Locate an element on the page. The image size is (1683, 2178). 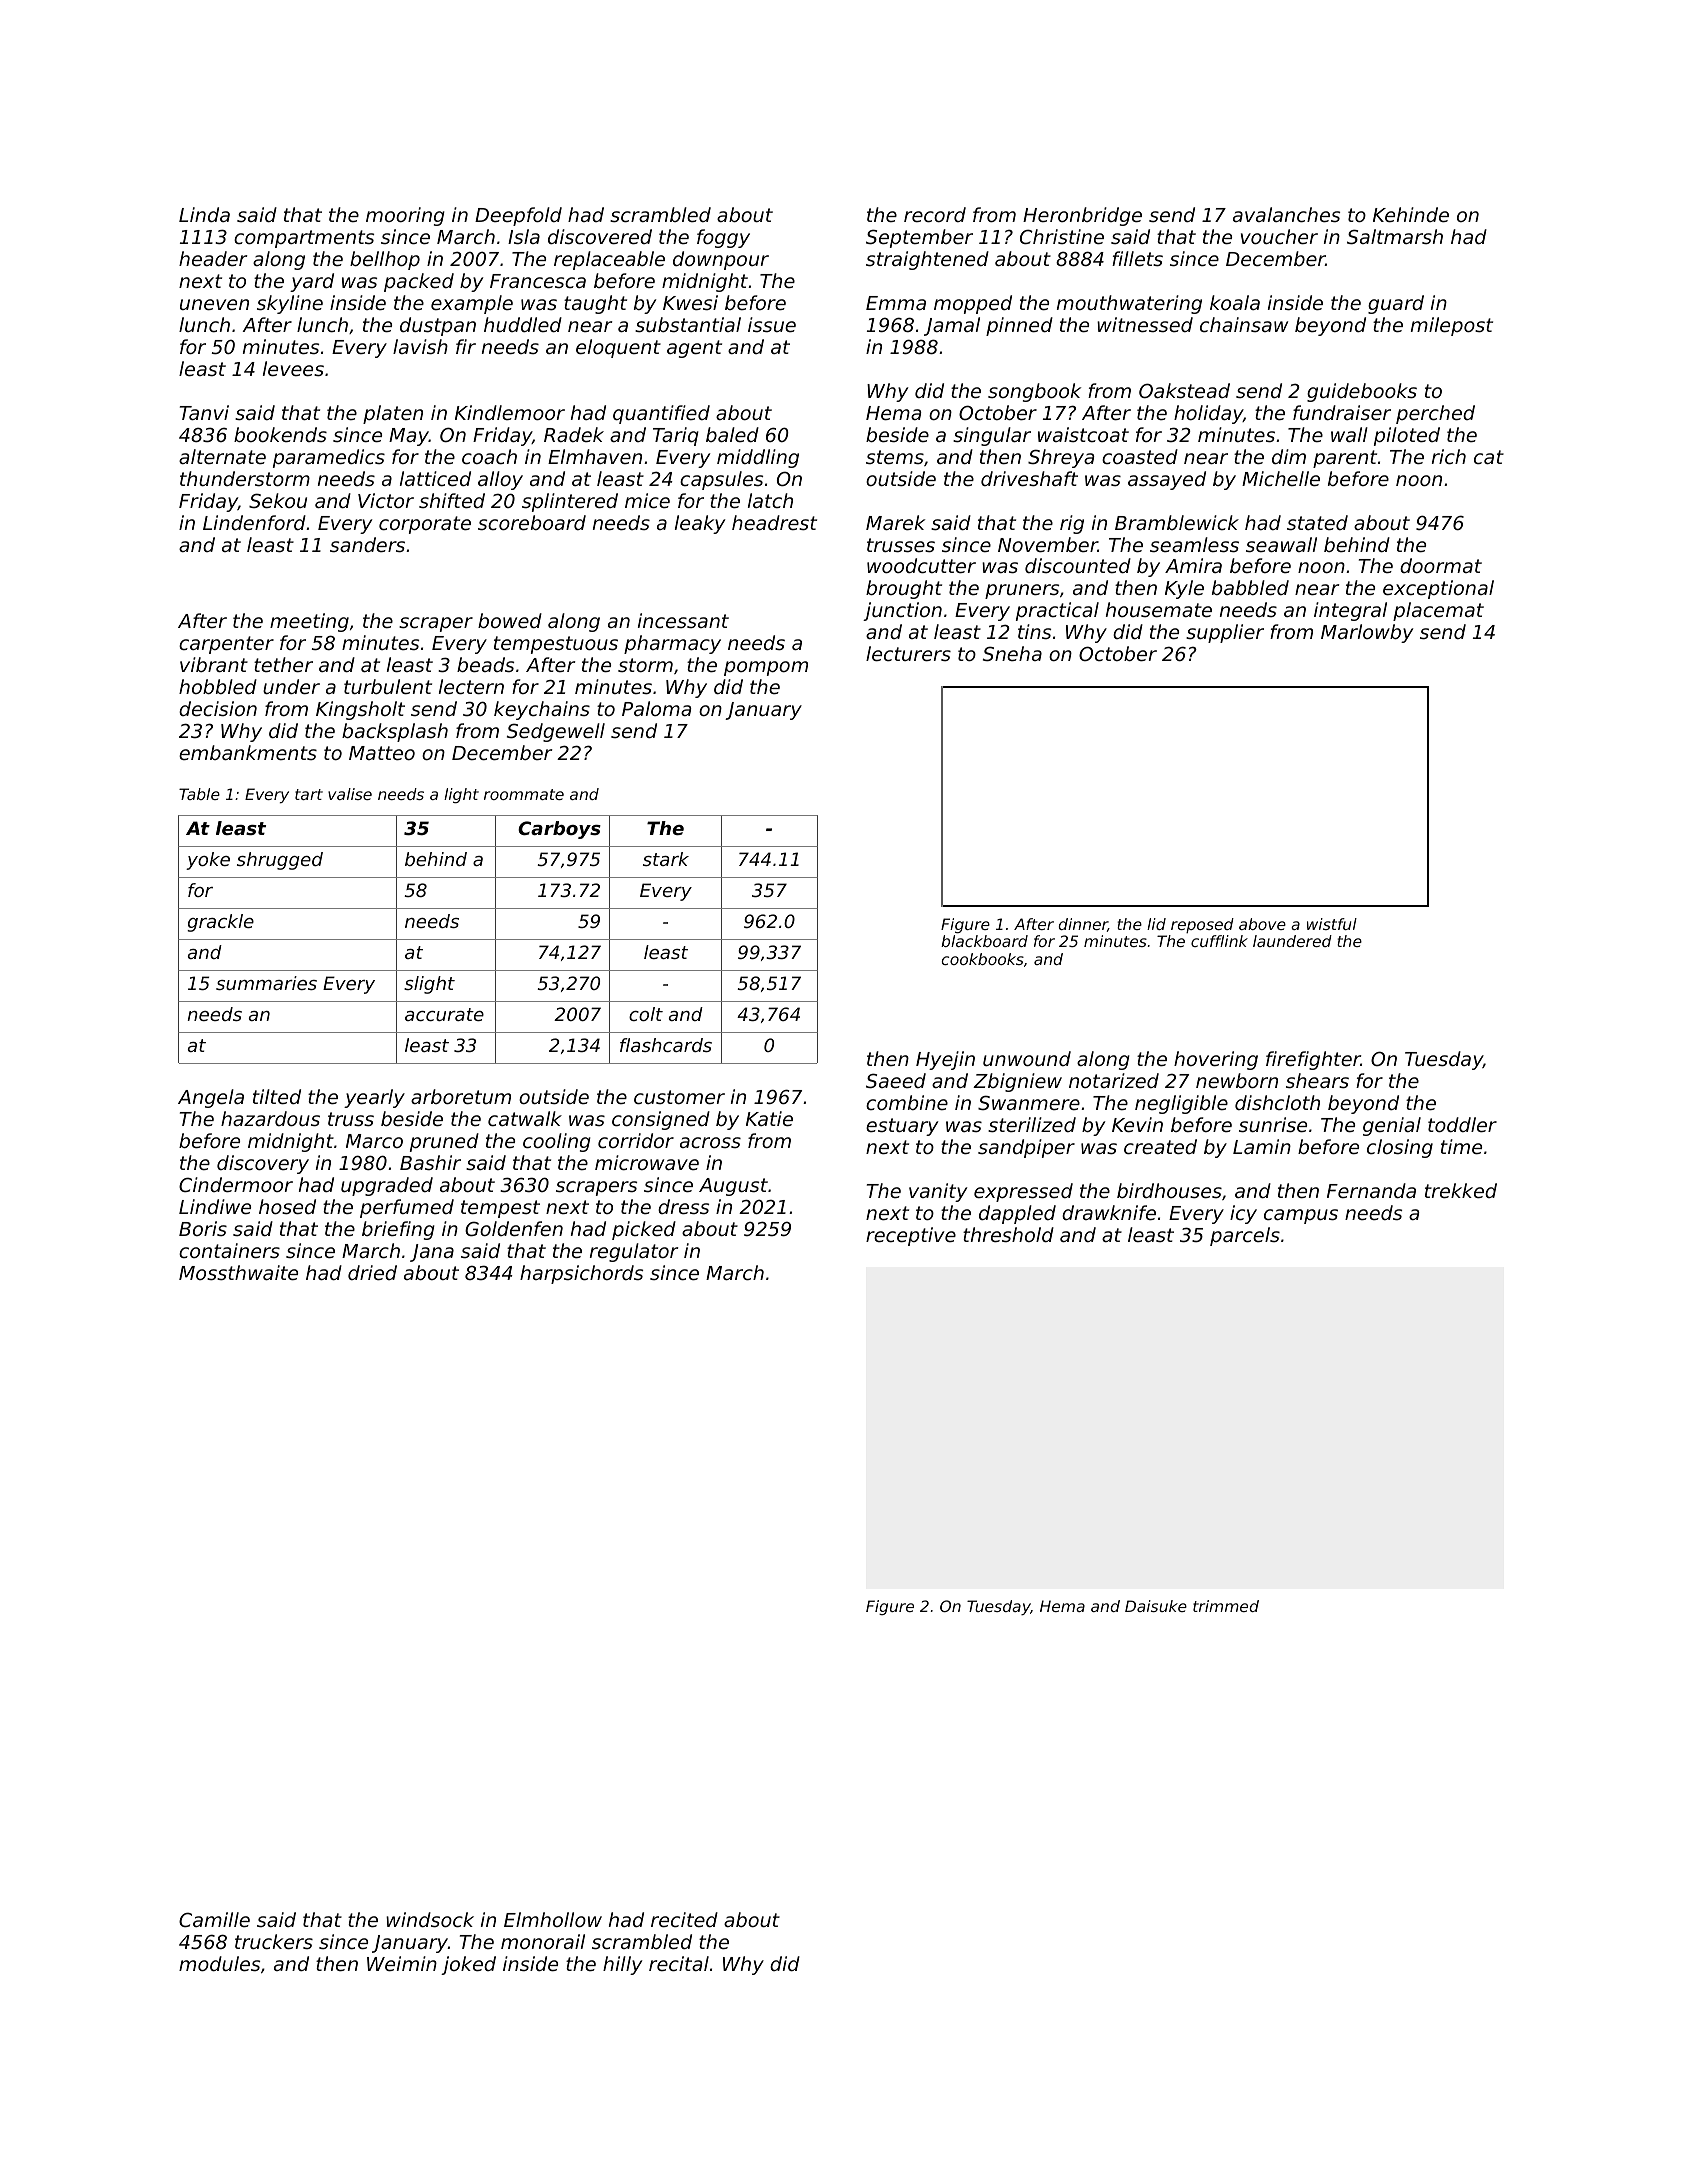
trekked is located at coordinates (1461, 1190).
